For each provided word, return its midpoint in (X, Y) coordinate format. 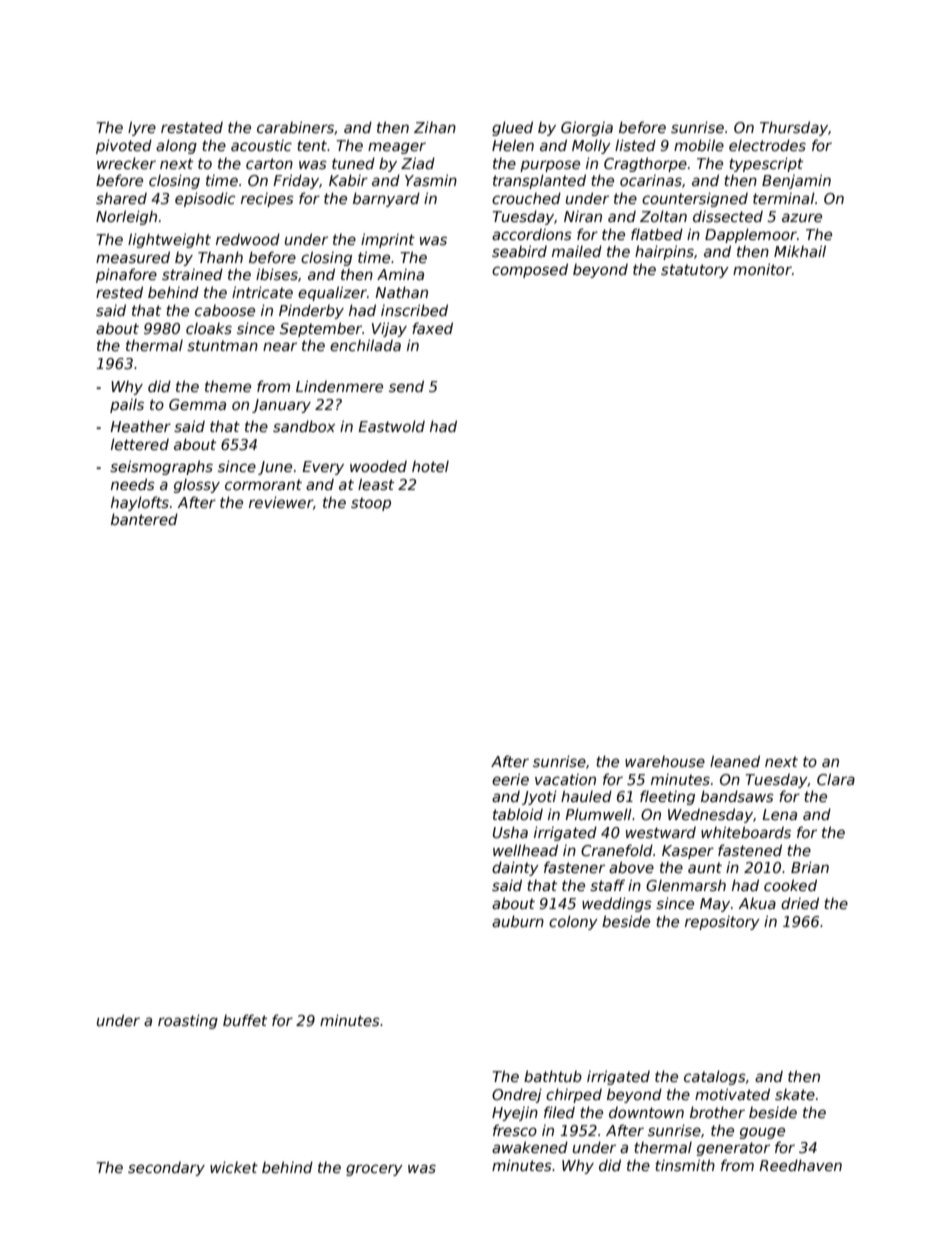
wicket (234, 1167)
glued (512, 128)
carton (269, 163)
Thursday (794, 128)
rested (119, 292)
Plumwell (598, 814)
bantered (144, 519)
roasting (188, 1021)
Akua (757, 903)
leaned (735, 761)
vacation (565, 779)
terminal (784, 198)
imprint (388, 240)
